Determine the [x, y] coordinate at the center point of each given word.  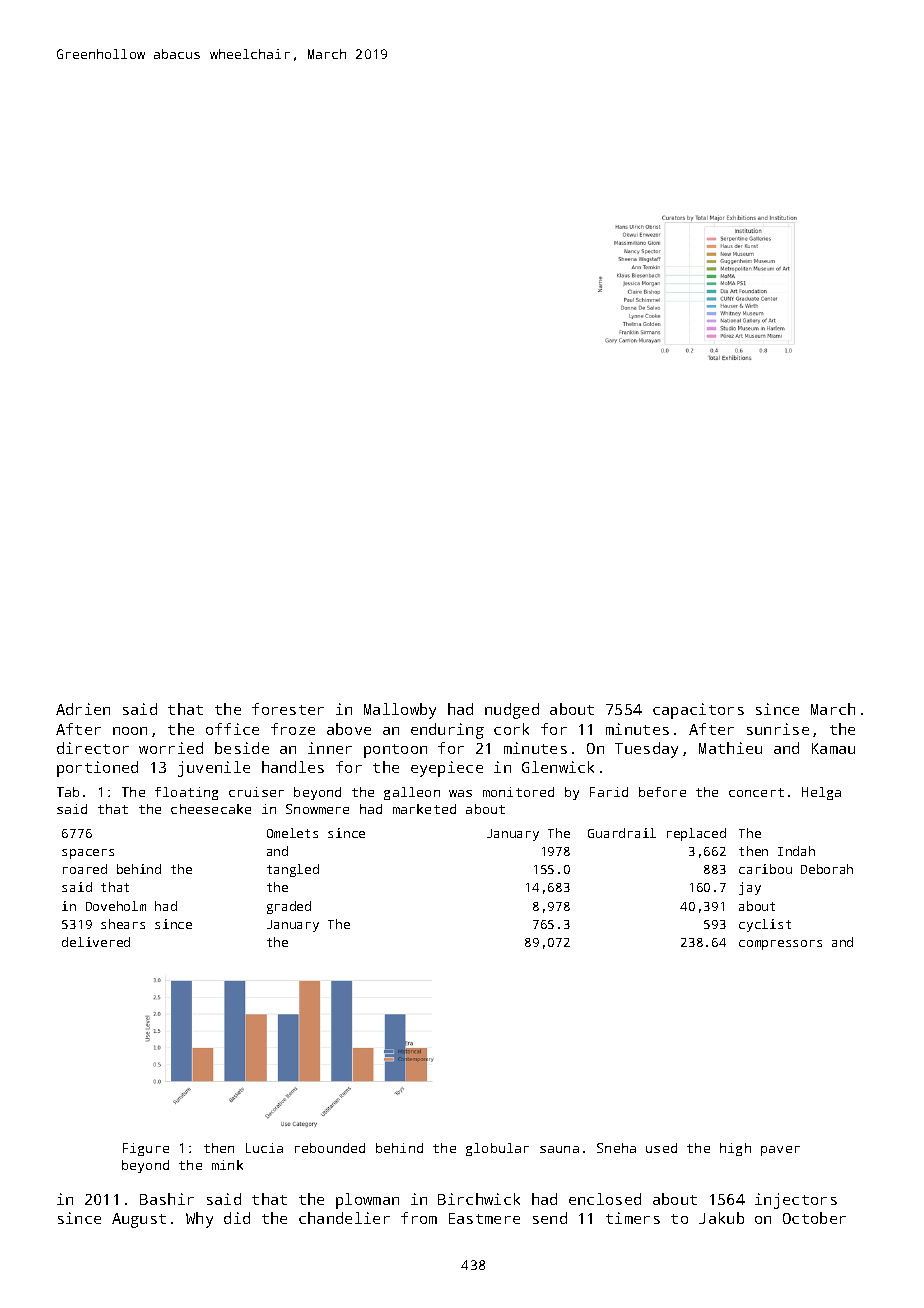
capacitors [698, 711]
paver [780, 1151]
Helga [821, 793]
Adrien [83, 709]
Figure [146, 1149]
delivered [96, 942]
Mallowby [400, 711]
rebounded [330, 1148]
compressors [780, 945]
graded [289, 907]
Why [199, 1220]
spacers [88, 854]
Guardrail [622, 833]
